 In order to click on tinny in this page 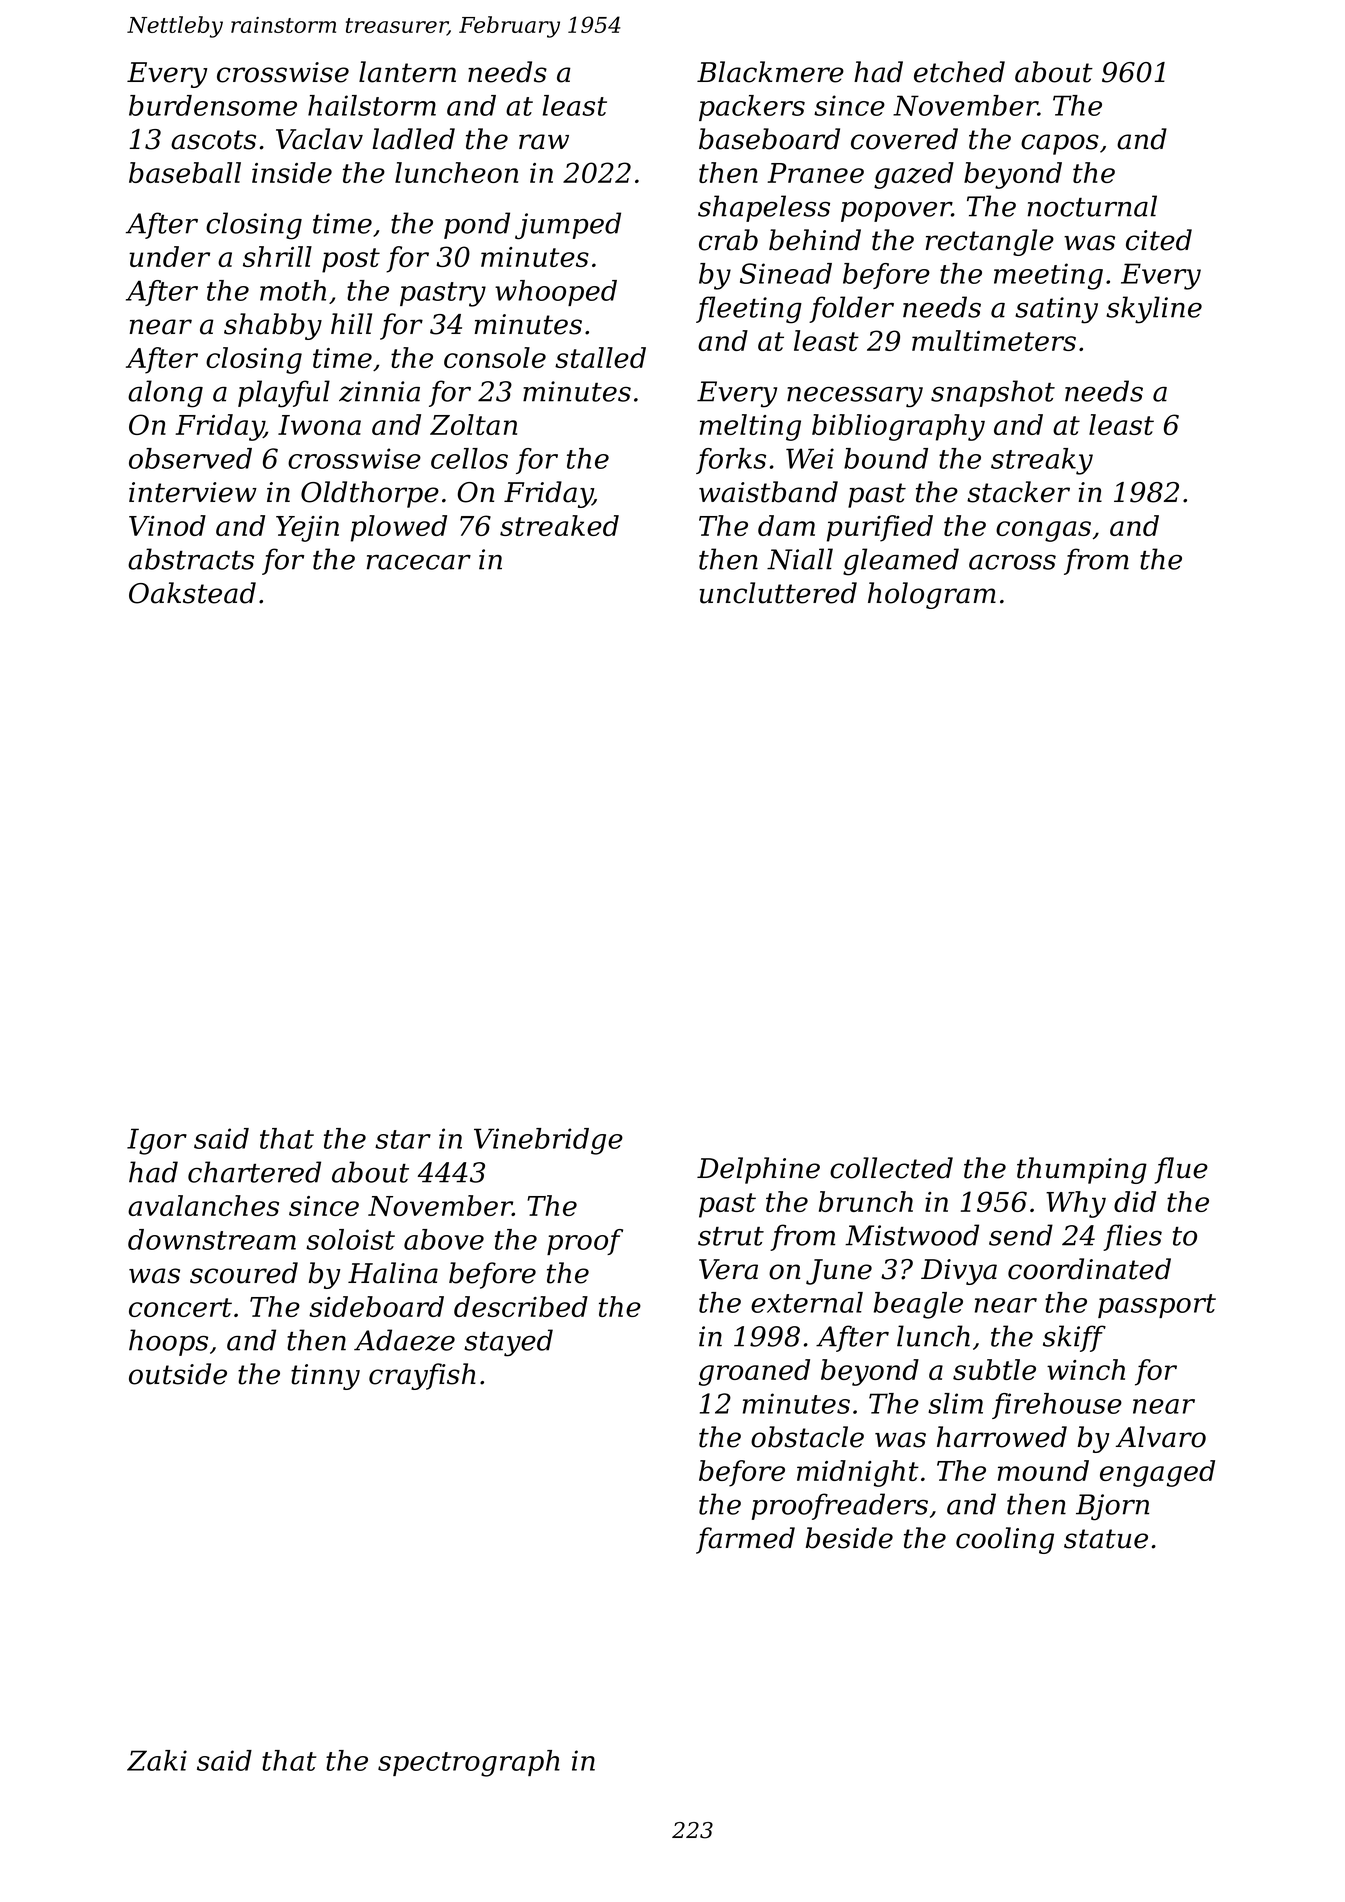, I will do `click(325, 1377)`.
